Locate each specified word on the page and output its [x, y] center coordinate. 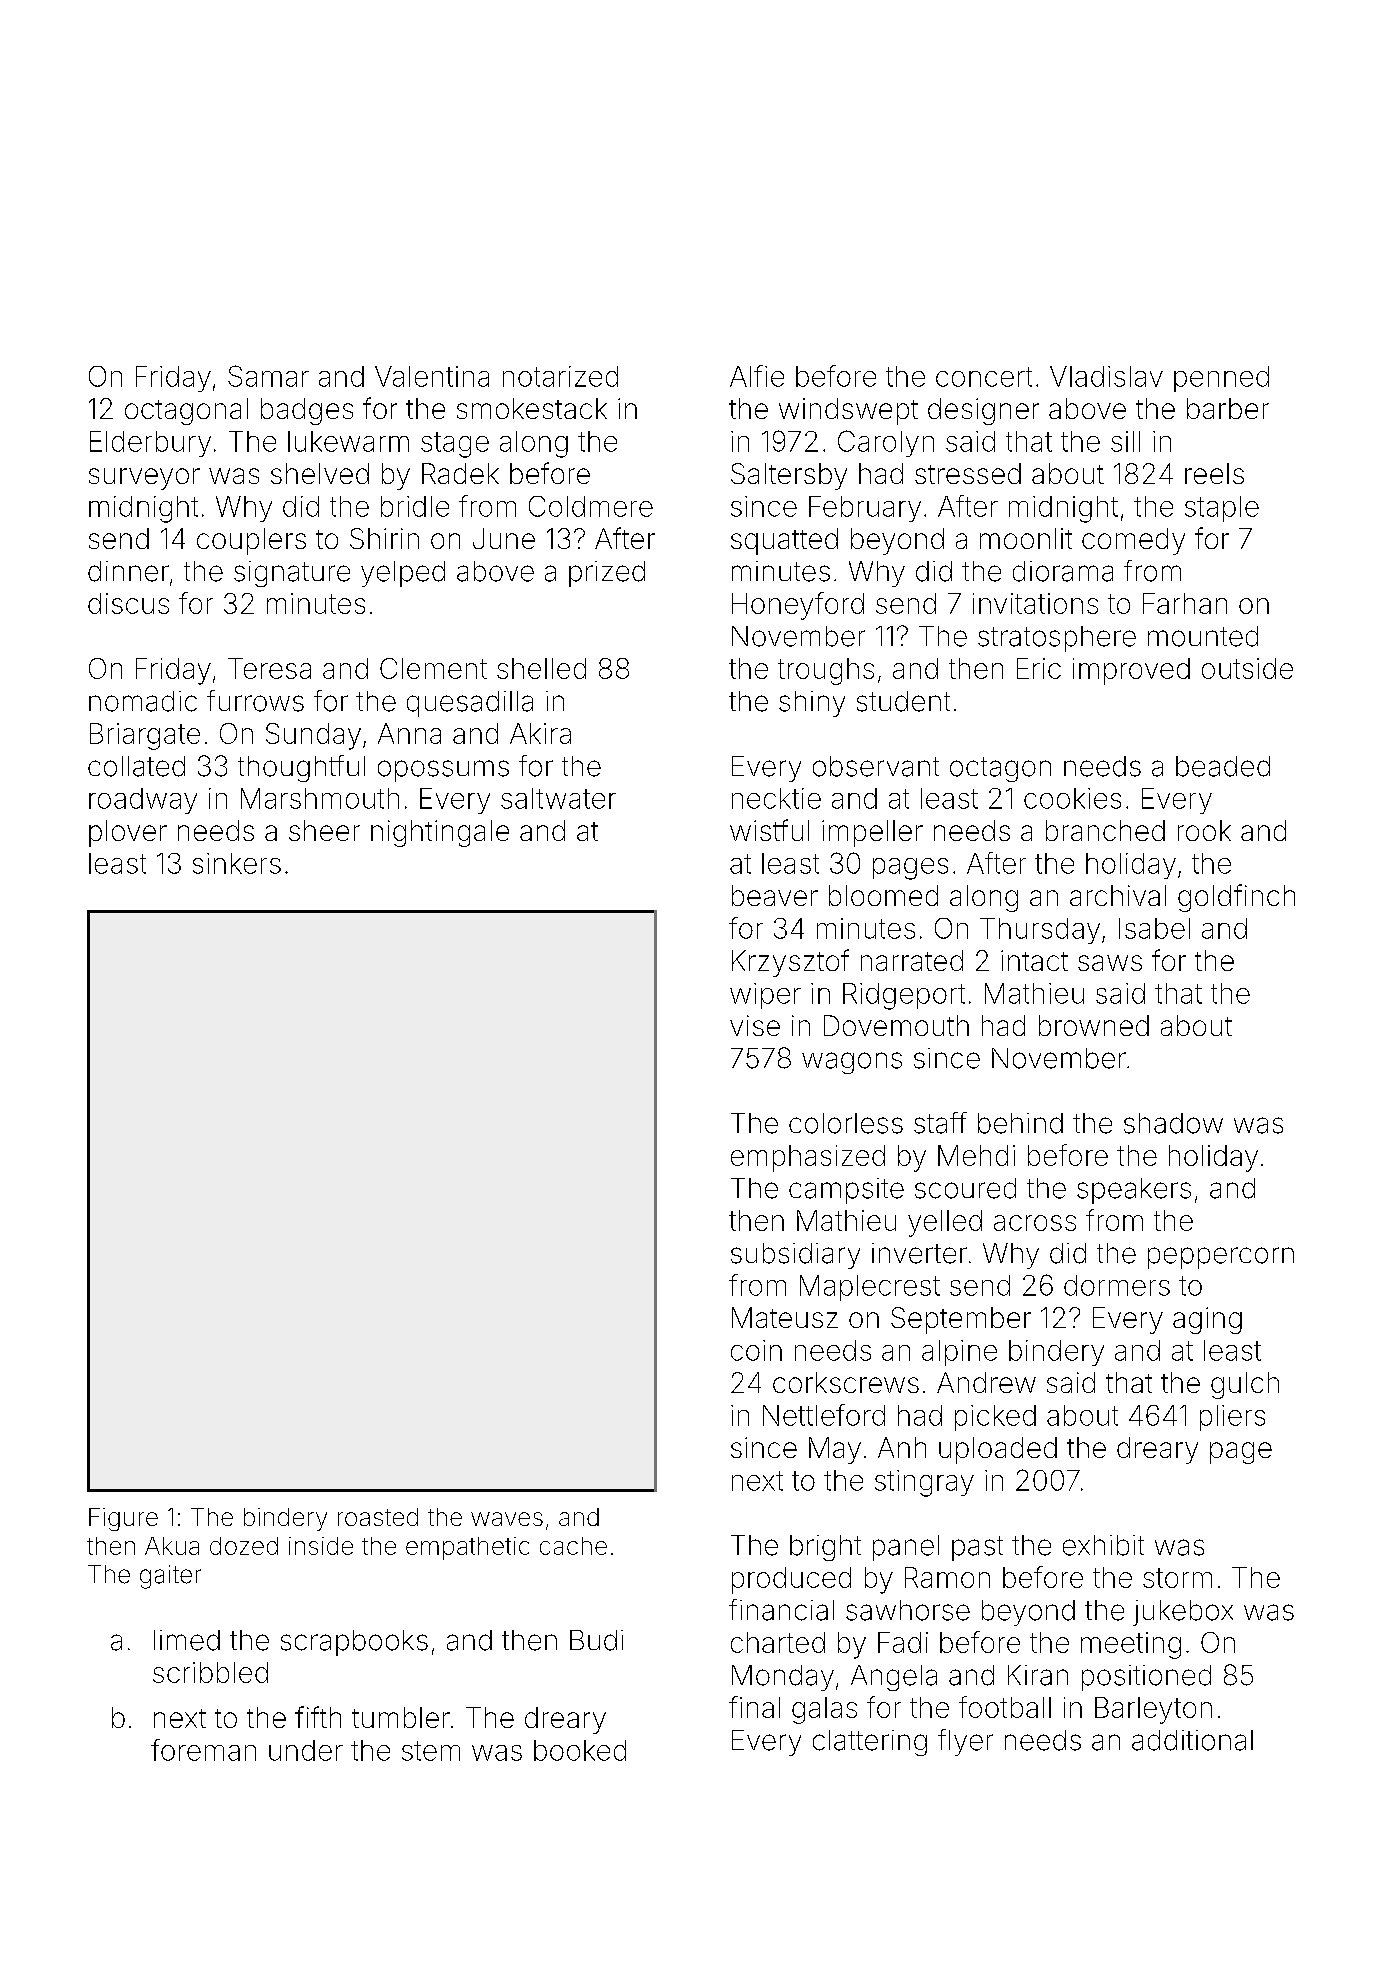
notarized [560, 376]
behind [1020, 1123]
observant [876, 766]
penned [1221, 379]
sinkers [237, 863]
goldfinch [1236, 898]
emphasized [808, 1158]
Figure [123, 1519]
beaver [775, 895]
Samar [268, 376]
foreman [203, 1750]
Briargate [145, 736]
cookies [1072, 798]
